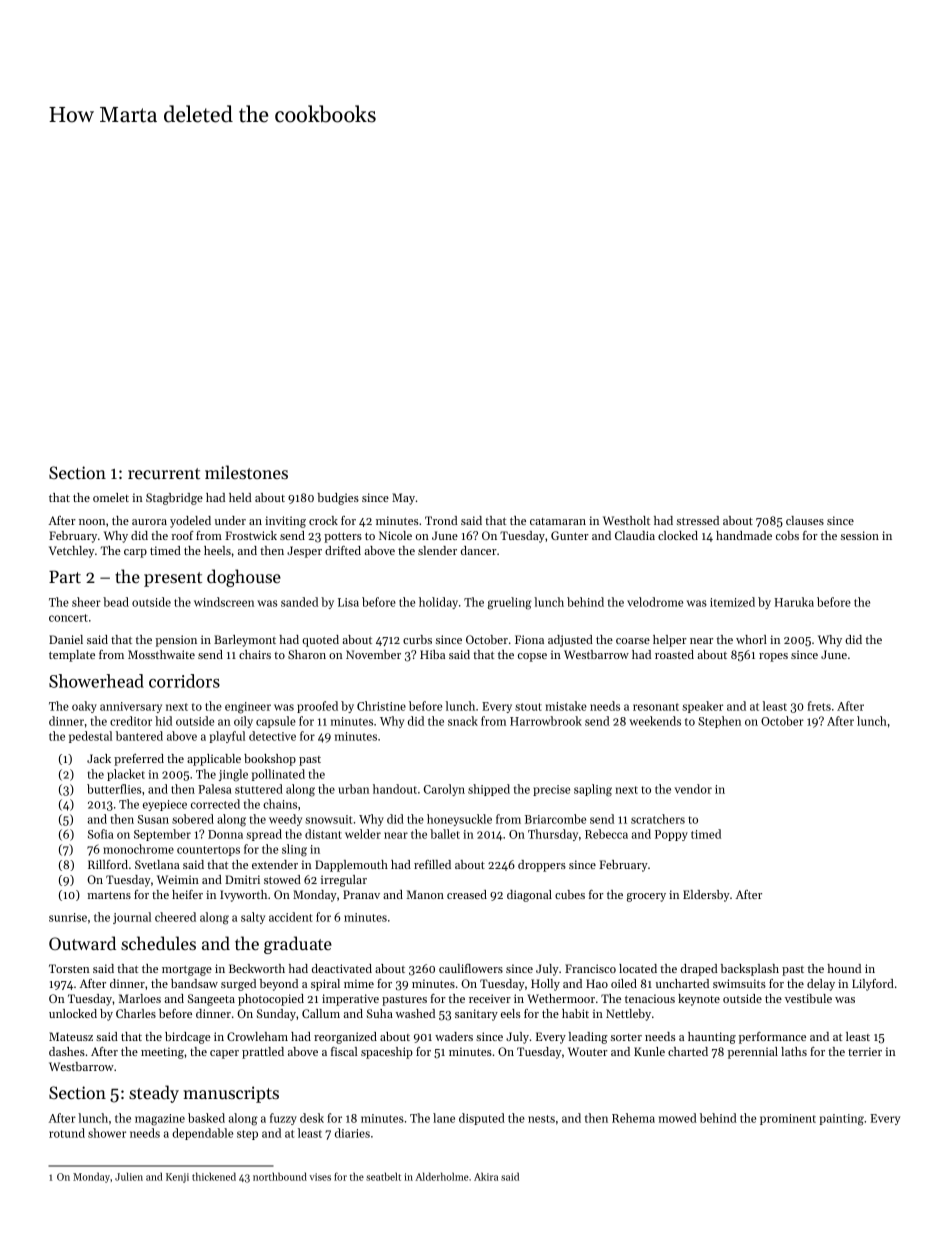 The height and width of the document is (1233, 952). Describe the element at coordinates (588, 1038) in the document. I see `leading` at that location.
